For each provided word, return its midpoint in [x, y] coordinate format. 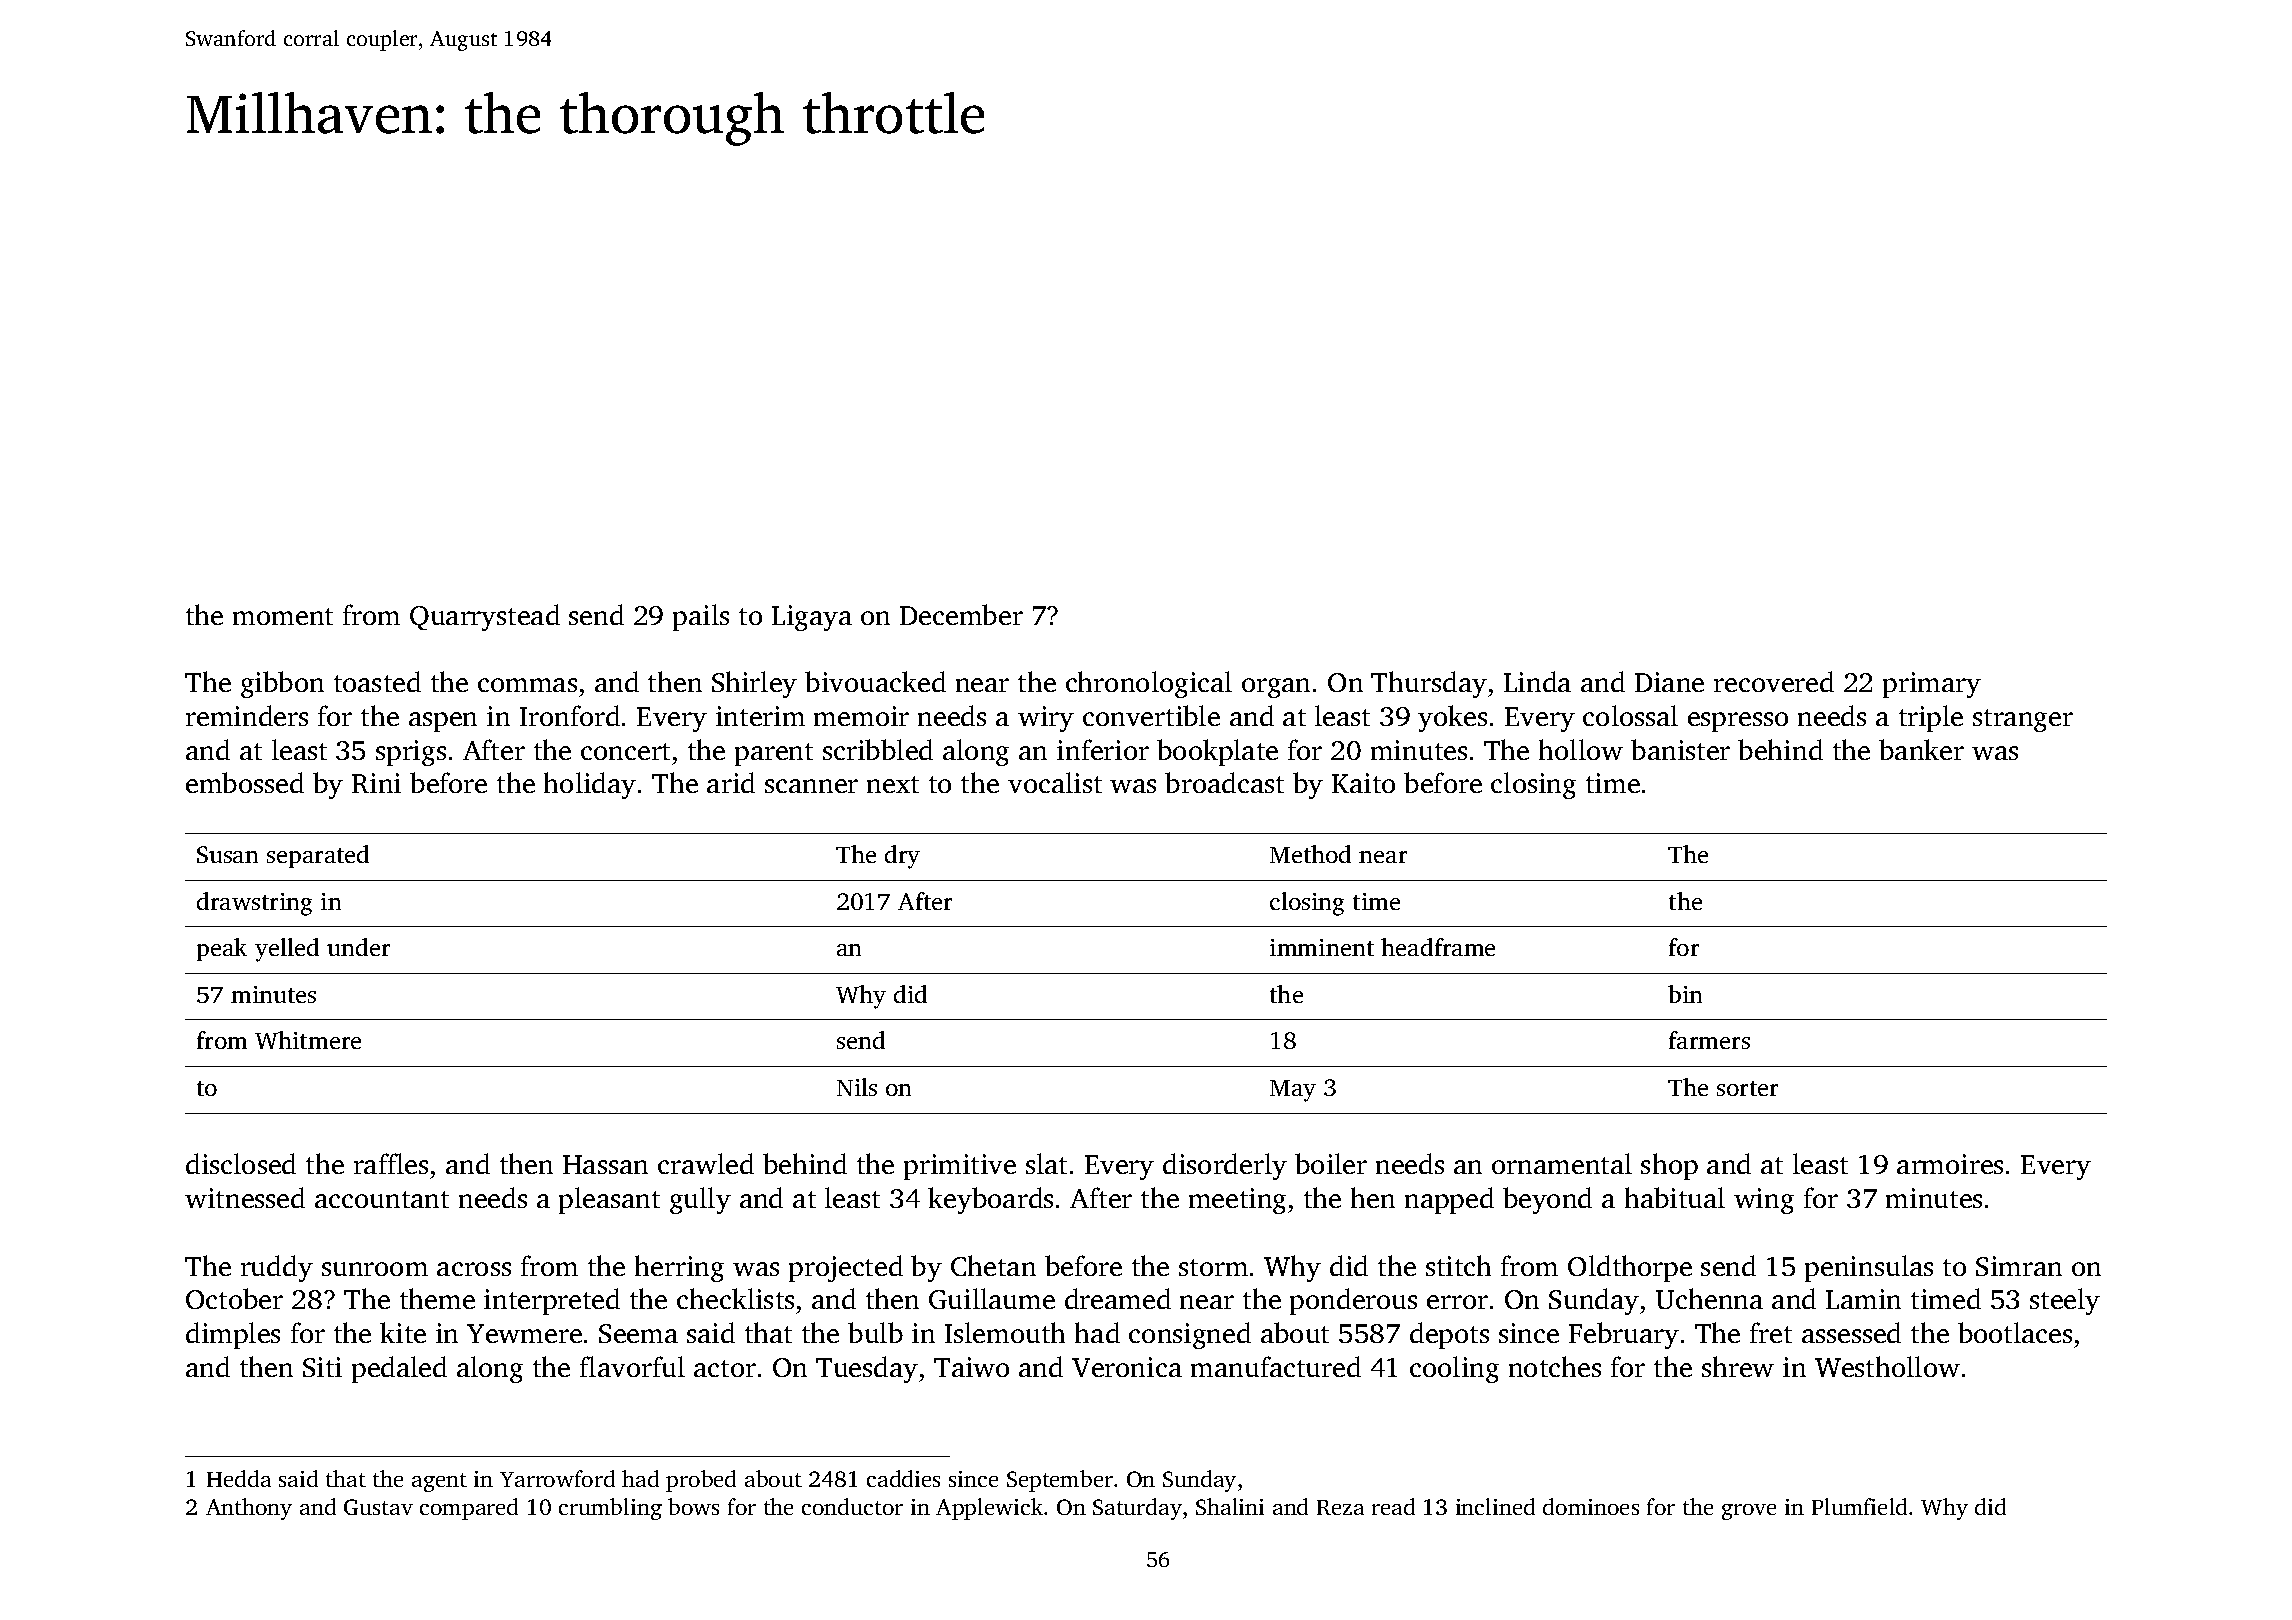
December [961, 614]
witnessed [245, 1197]
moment [283, 616]
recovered [1774, 681]
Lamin [1863, 1299]
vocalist [1055, 782]
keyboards [990, 1200]
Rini [376, 783]
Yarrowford [557, 1478]
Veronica [1127, 1367]
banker [1921, 749]
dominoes [1591, 1506]
